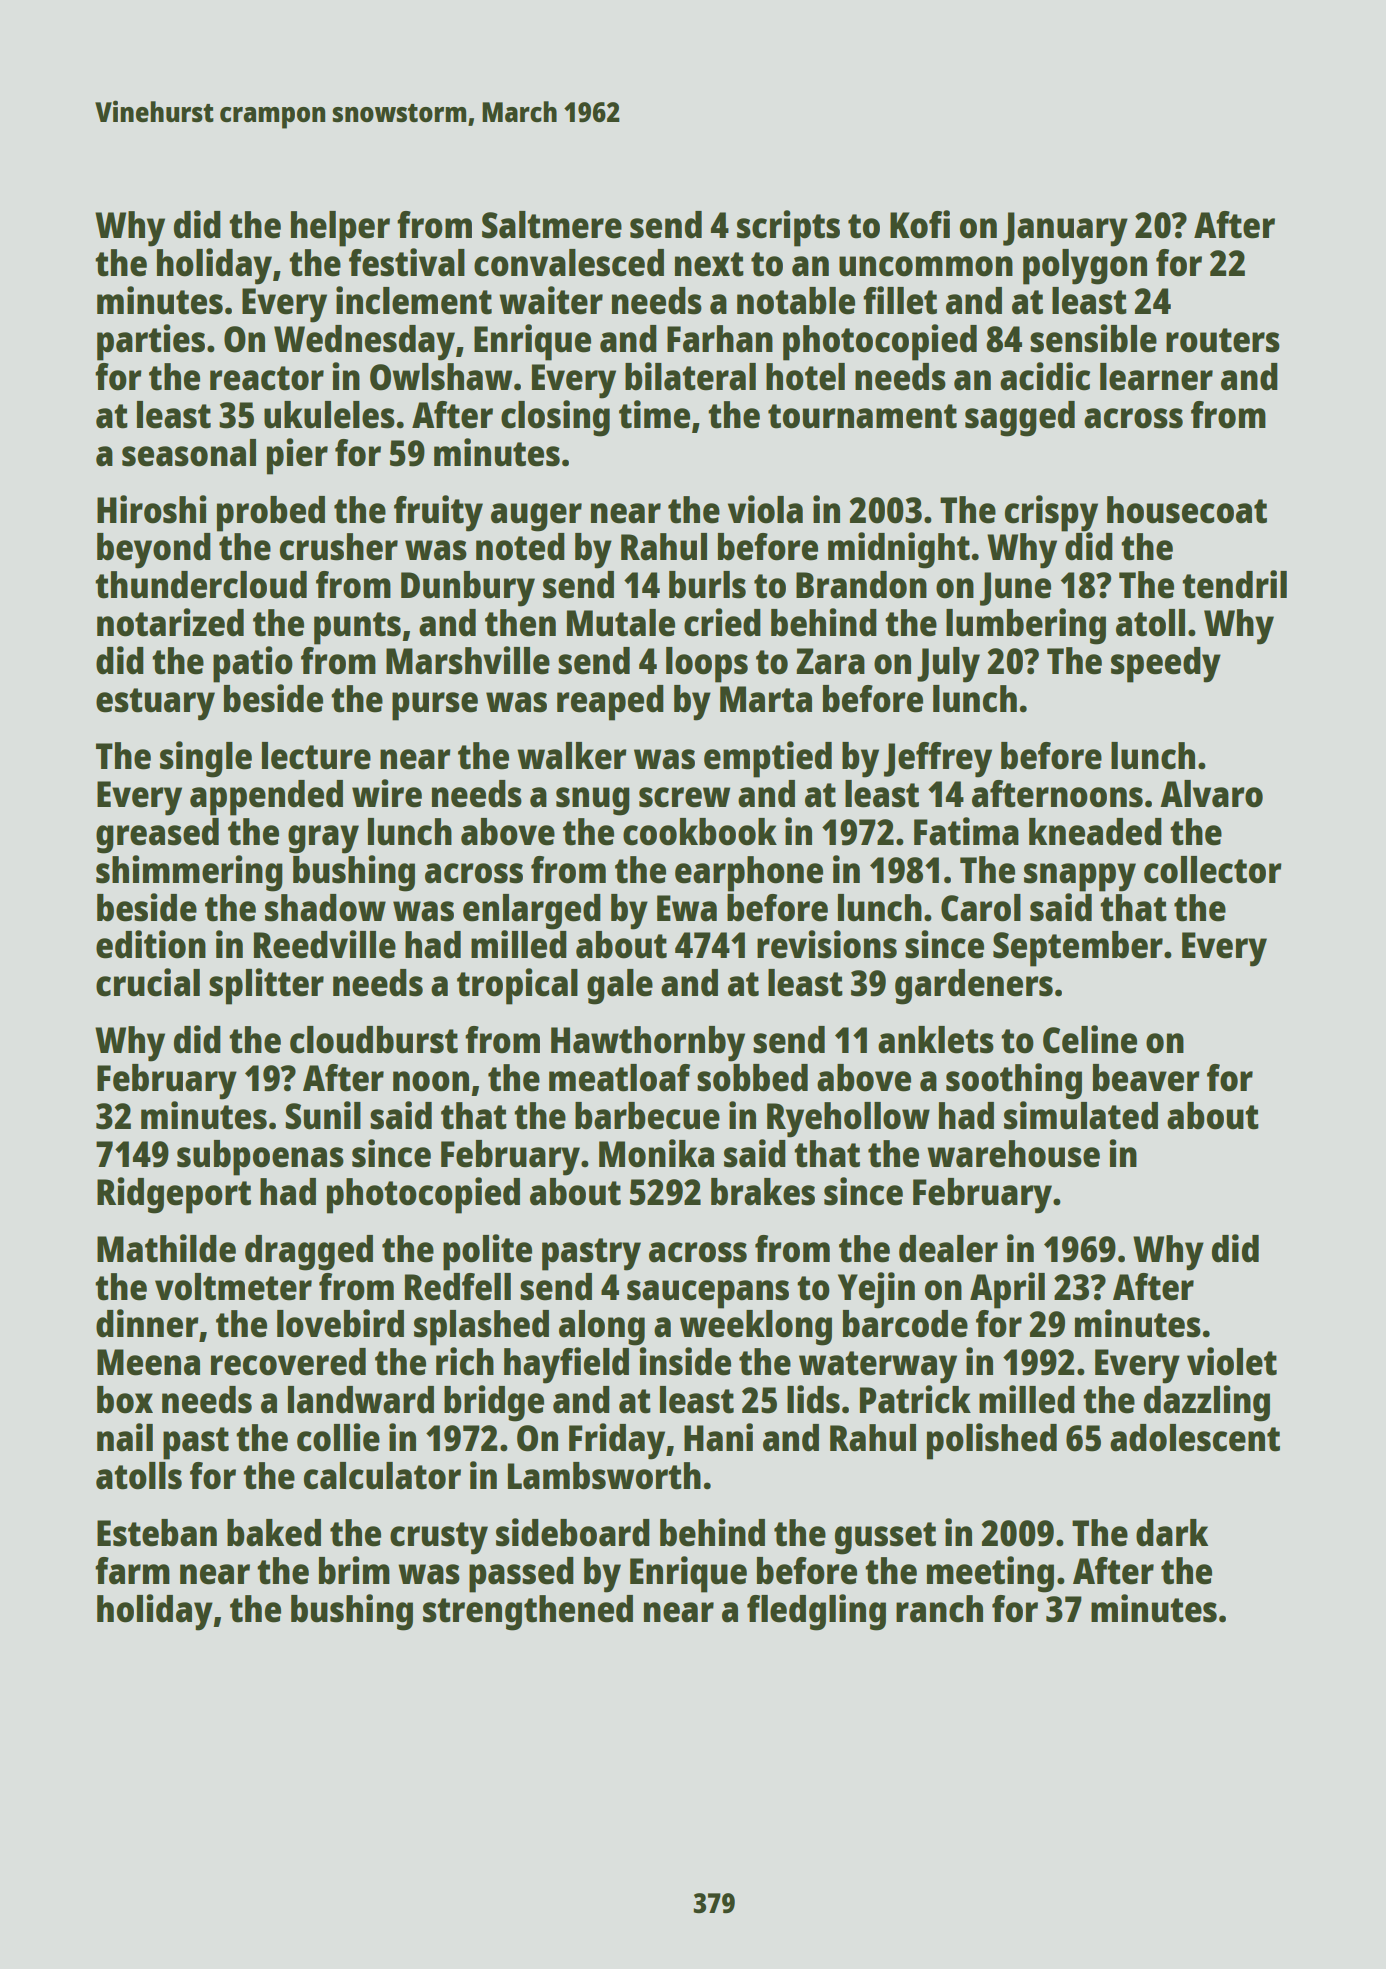 This screenshot has height=1969, width=1386. I want to click on emptied, so click(768, 759).
